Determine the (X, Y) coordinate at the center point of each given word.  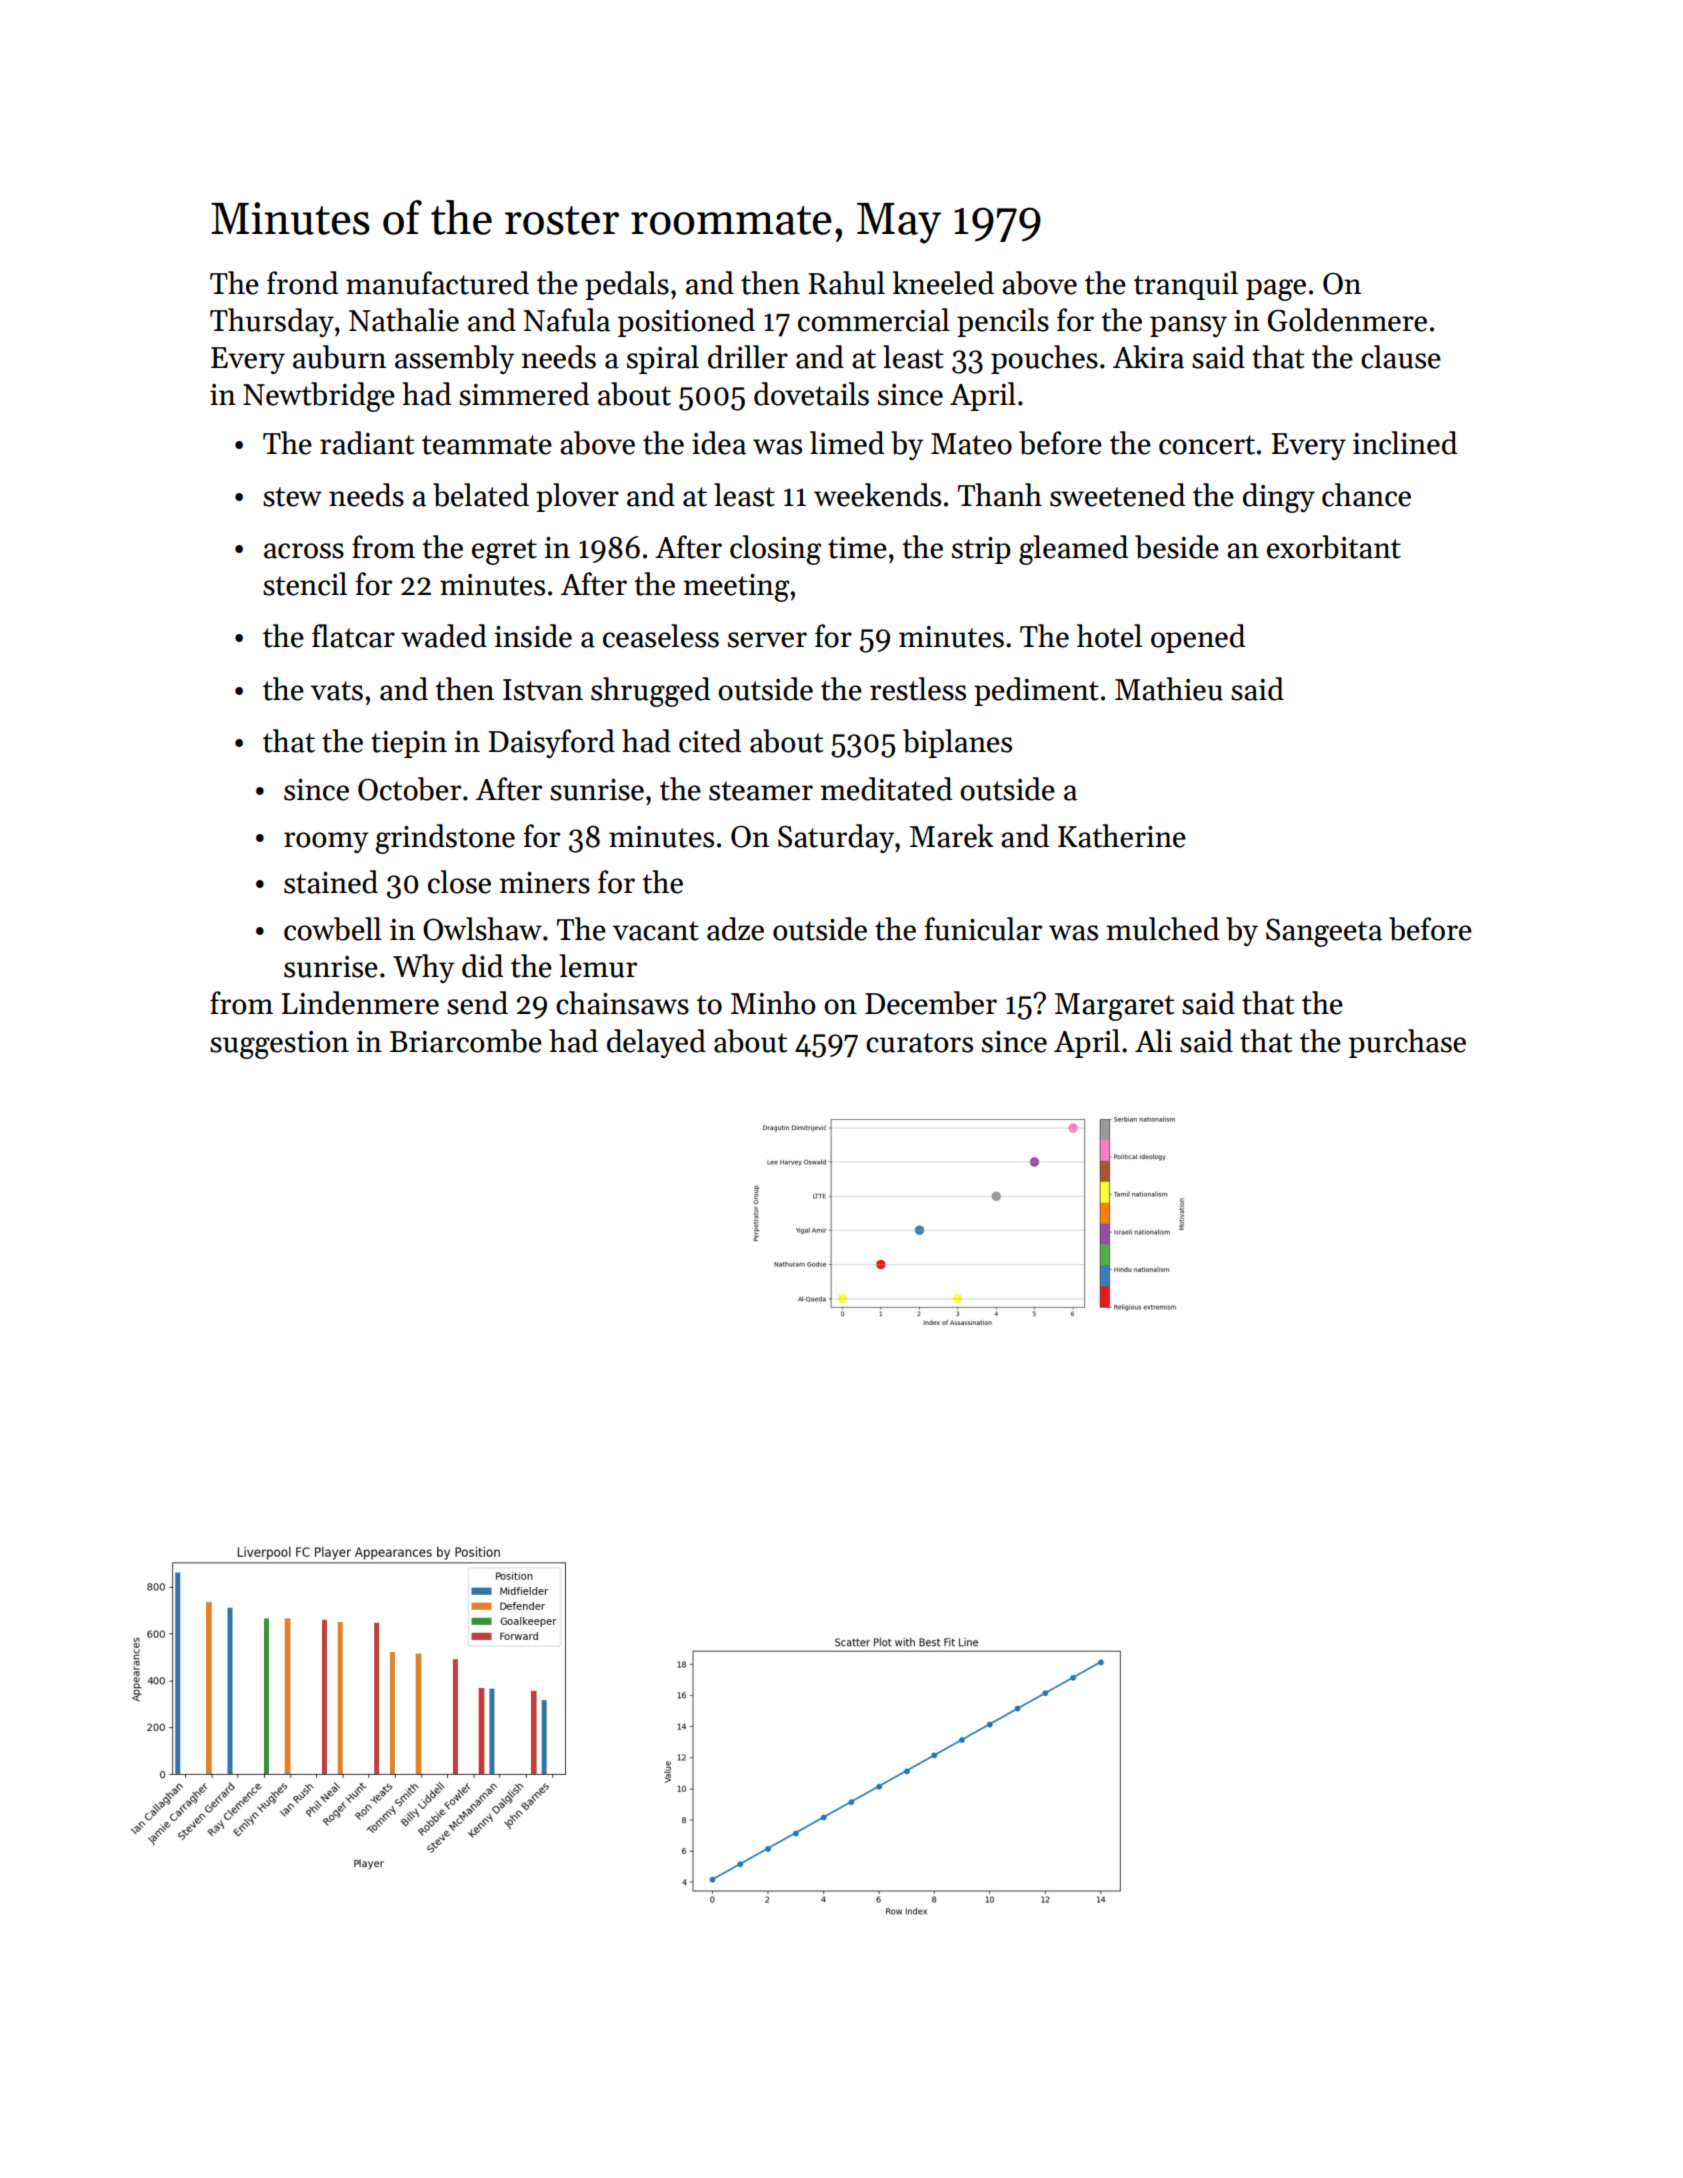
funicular (983, 929)
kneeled (943, 283)
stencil (305, 584)
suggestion (279, 1045)
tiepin (409, 744)
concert (1207, 445)
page (1276, 290)
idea (719, 443)
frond (302, 283)
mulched (1162, 929)
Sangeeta (1324, 933)
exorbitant (1334, 547)
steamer (761, 791)
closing (775, 550)
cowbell (333, 929)
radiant (367, 443)
